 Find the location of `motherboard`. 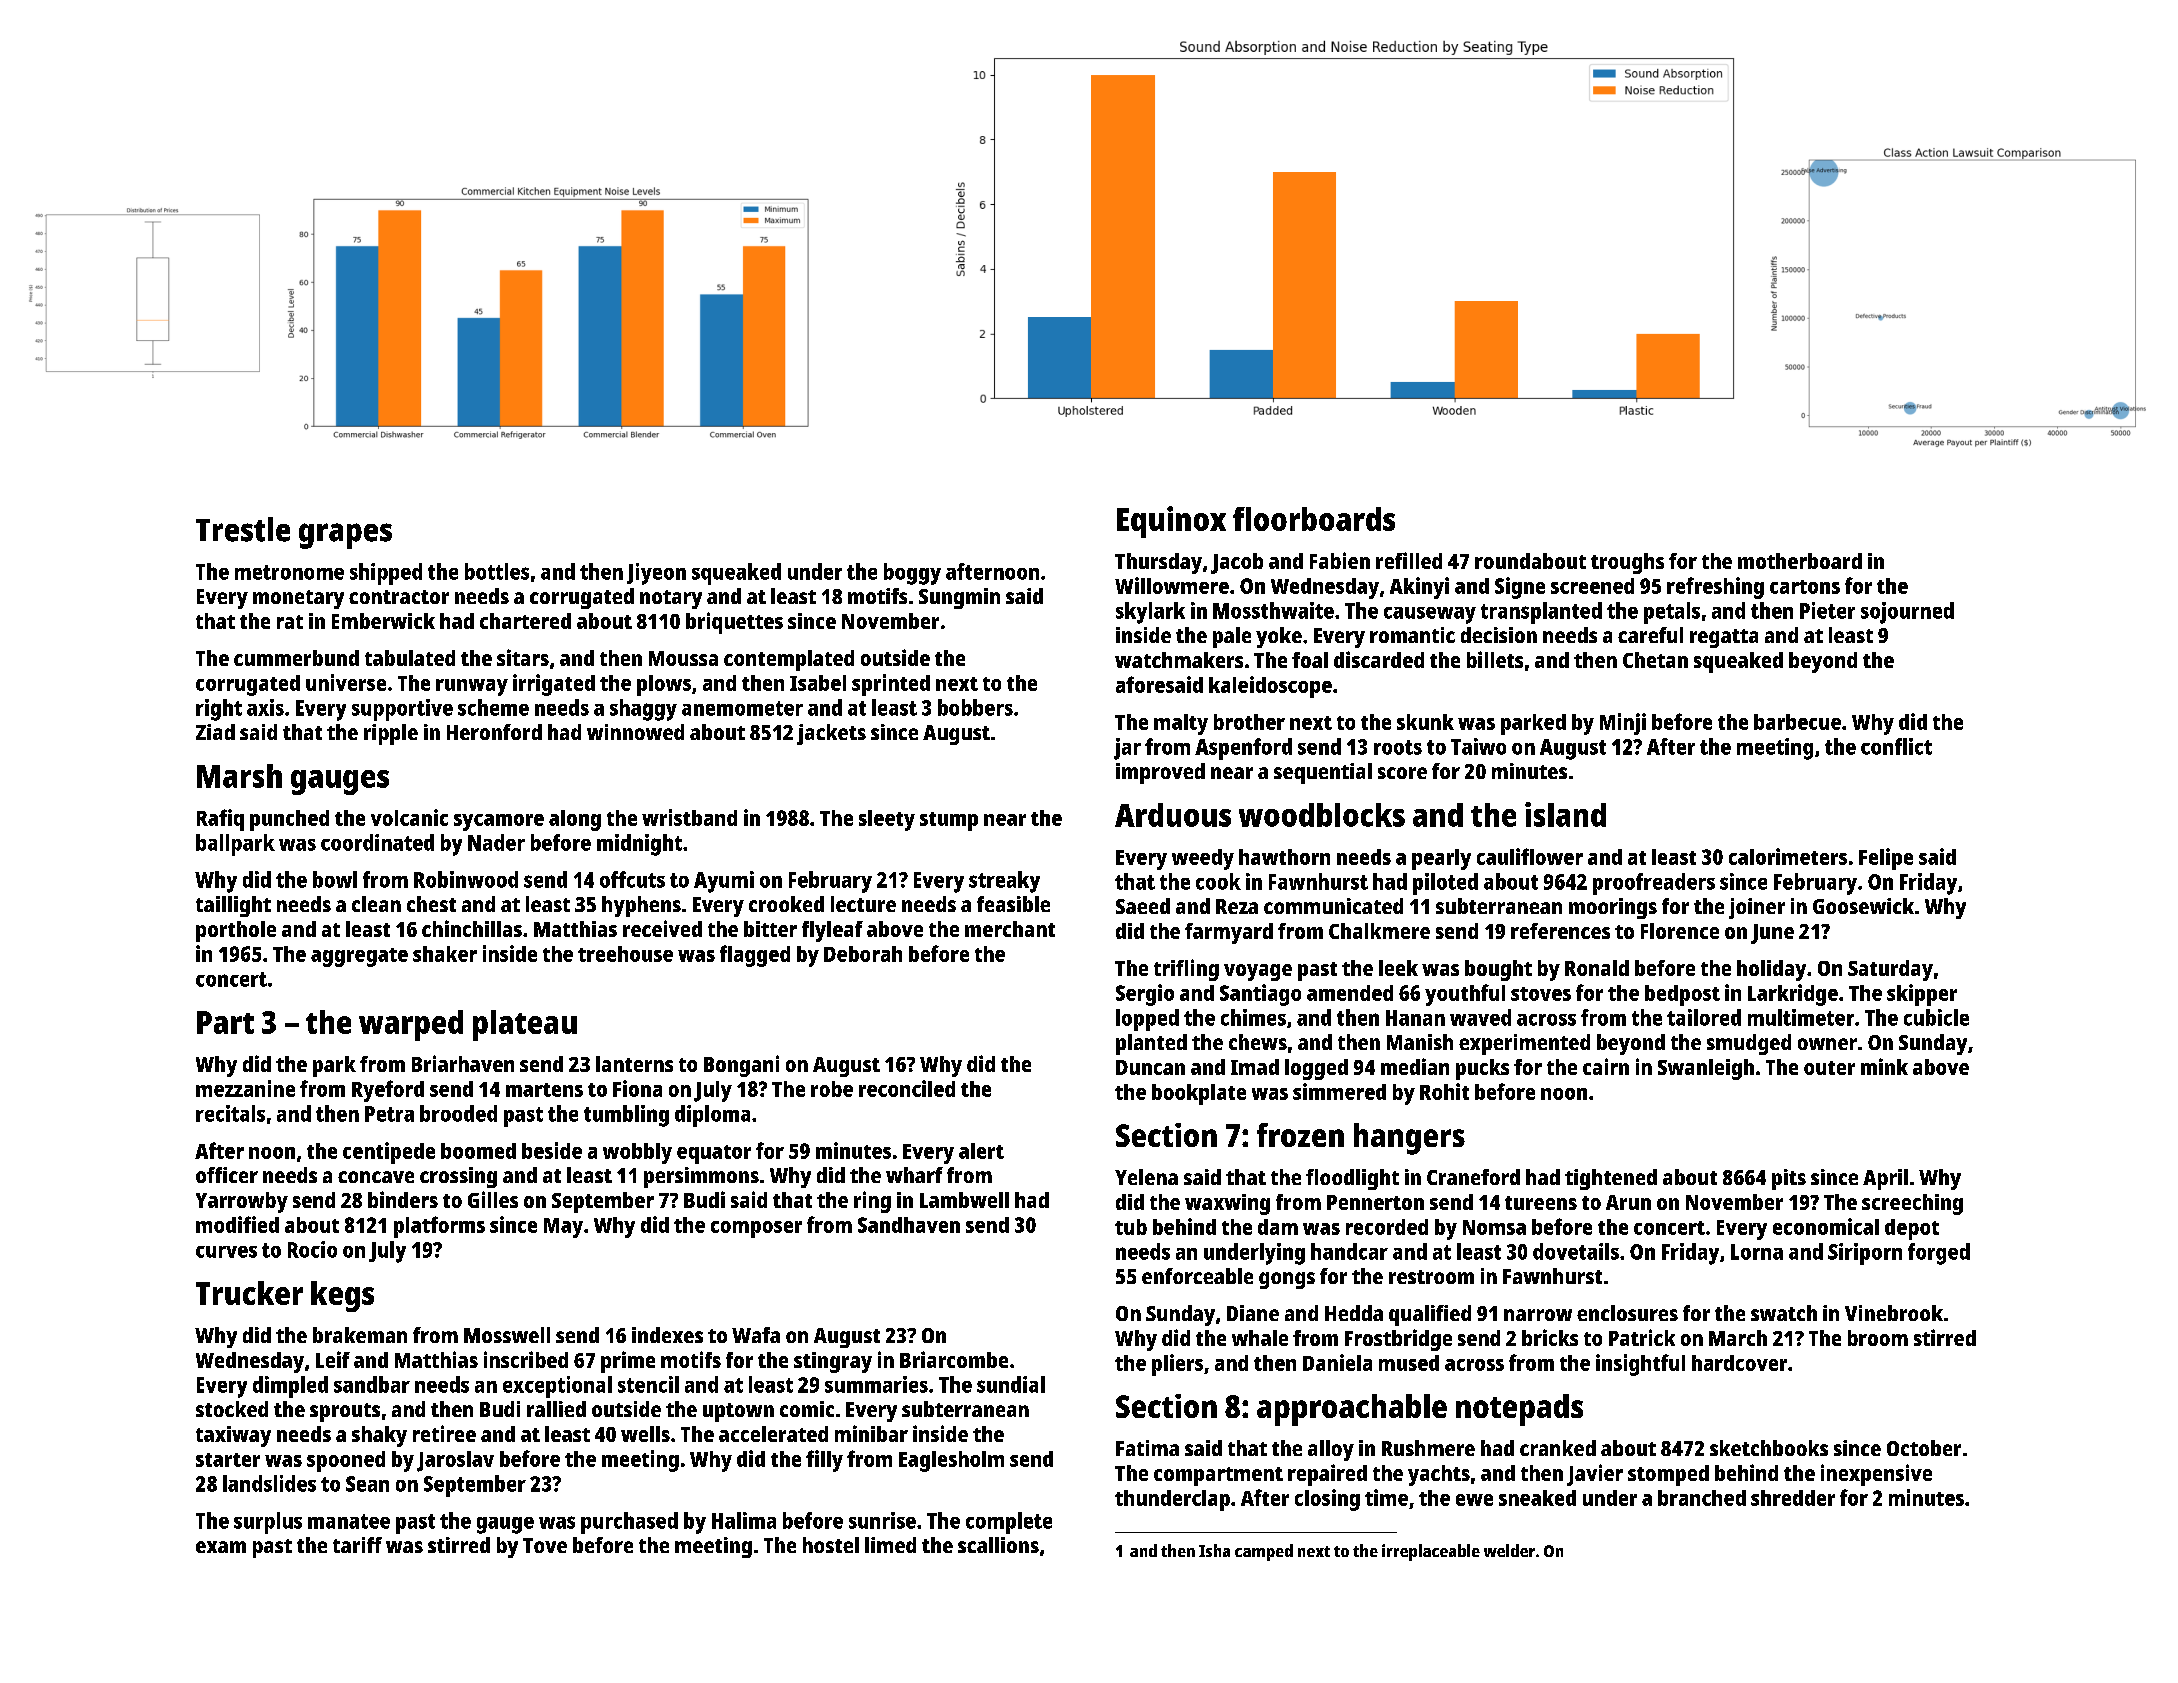

motherboard is located at coordinates (1800, 561).
